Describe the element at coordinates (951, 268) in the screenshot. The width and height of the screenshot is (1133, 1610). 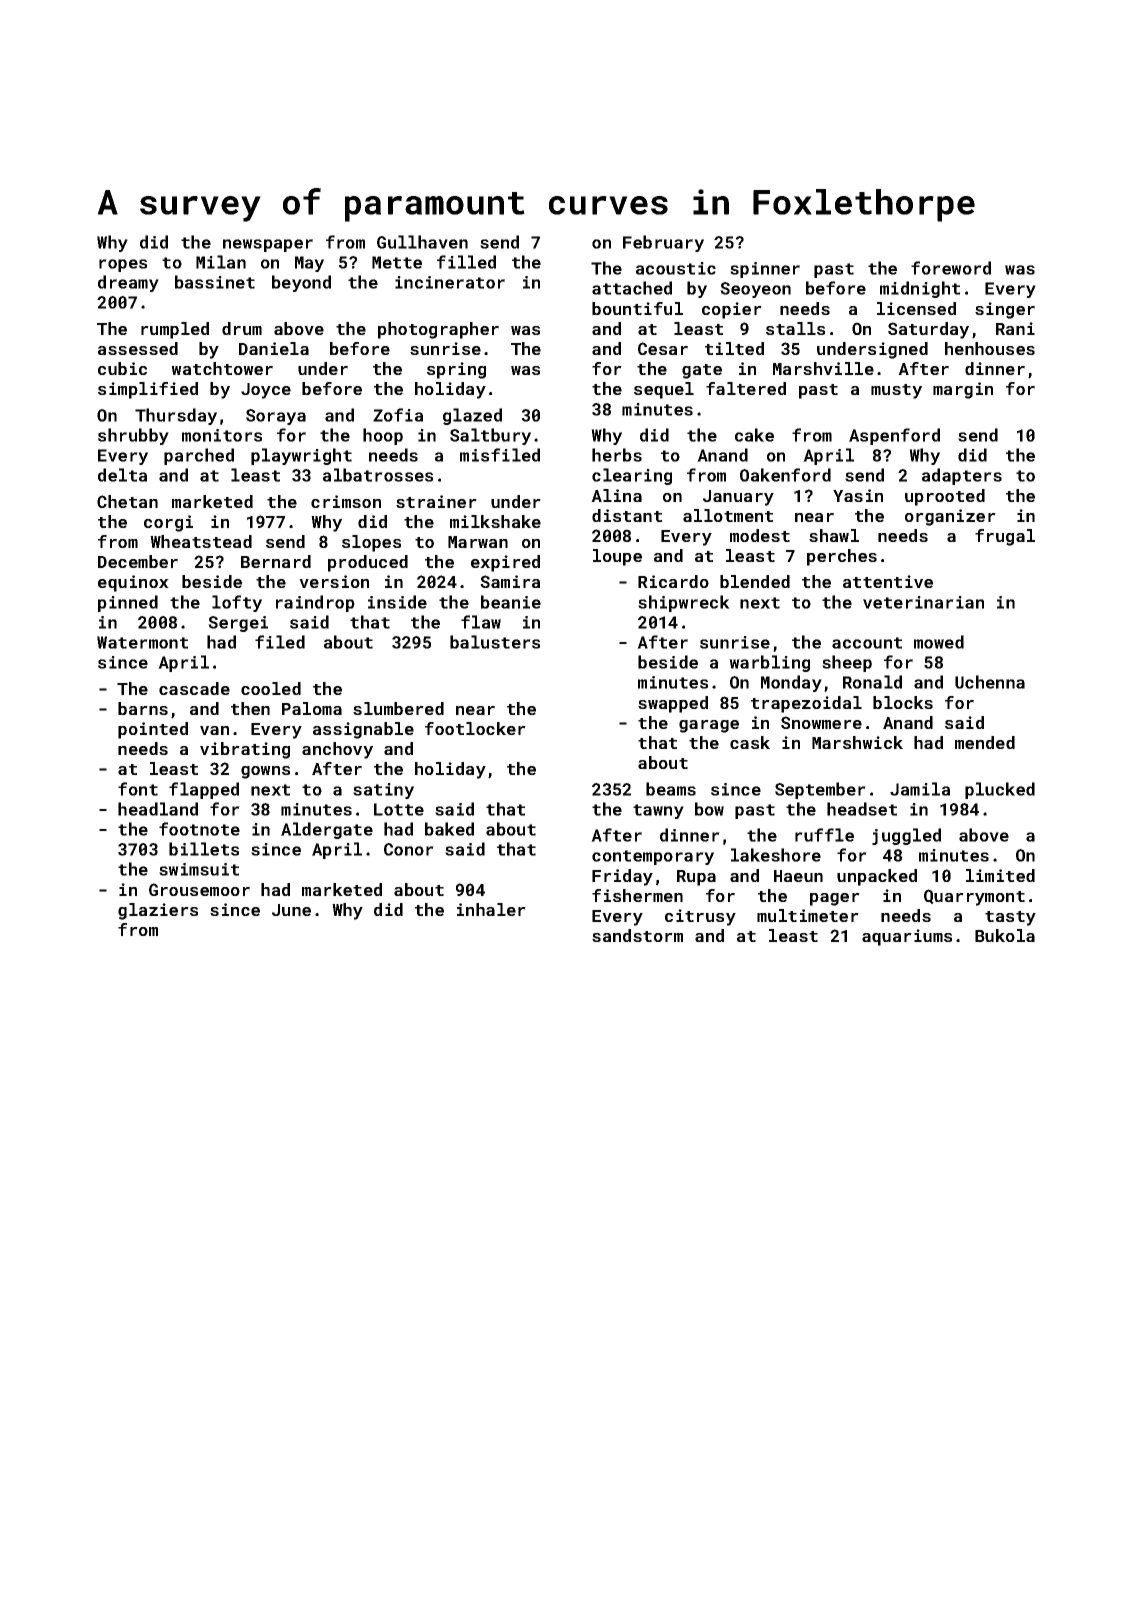
I see `foreword` at that location.
